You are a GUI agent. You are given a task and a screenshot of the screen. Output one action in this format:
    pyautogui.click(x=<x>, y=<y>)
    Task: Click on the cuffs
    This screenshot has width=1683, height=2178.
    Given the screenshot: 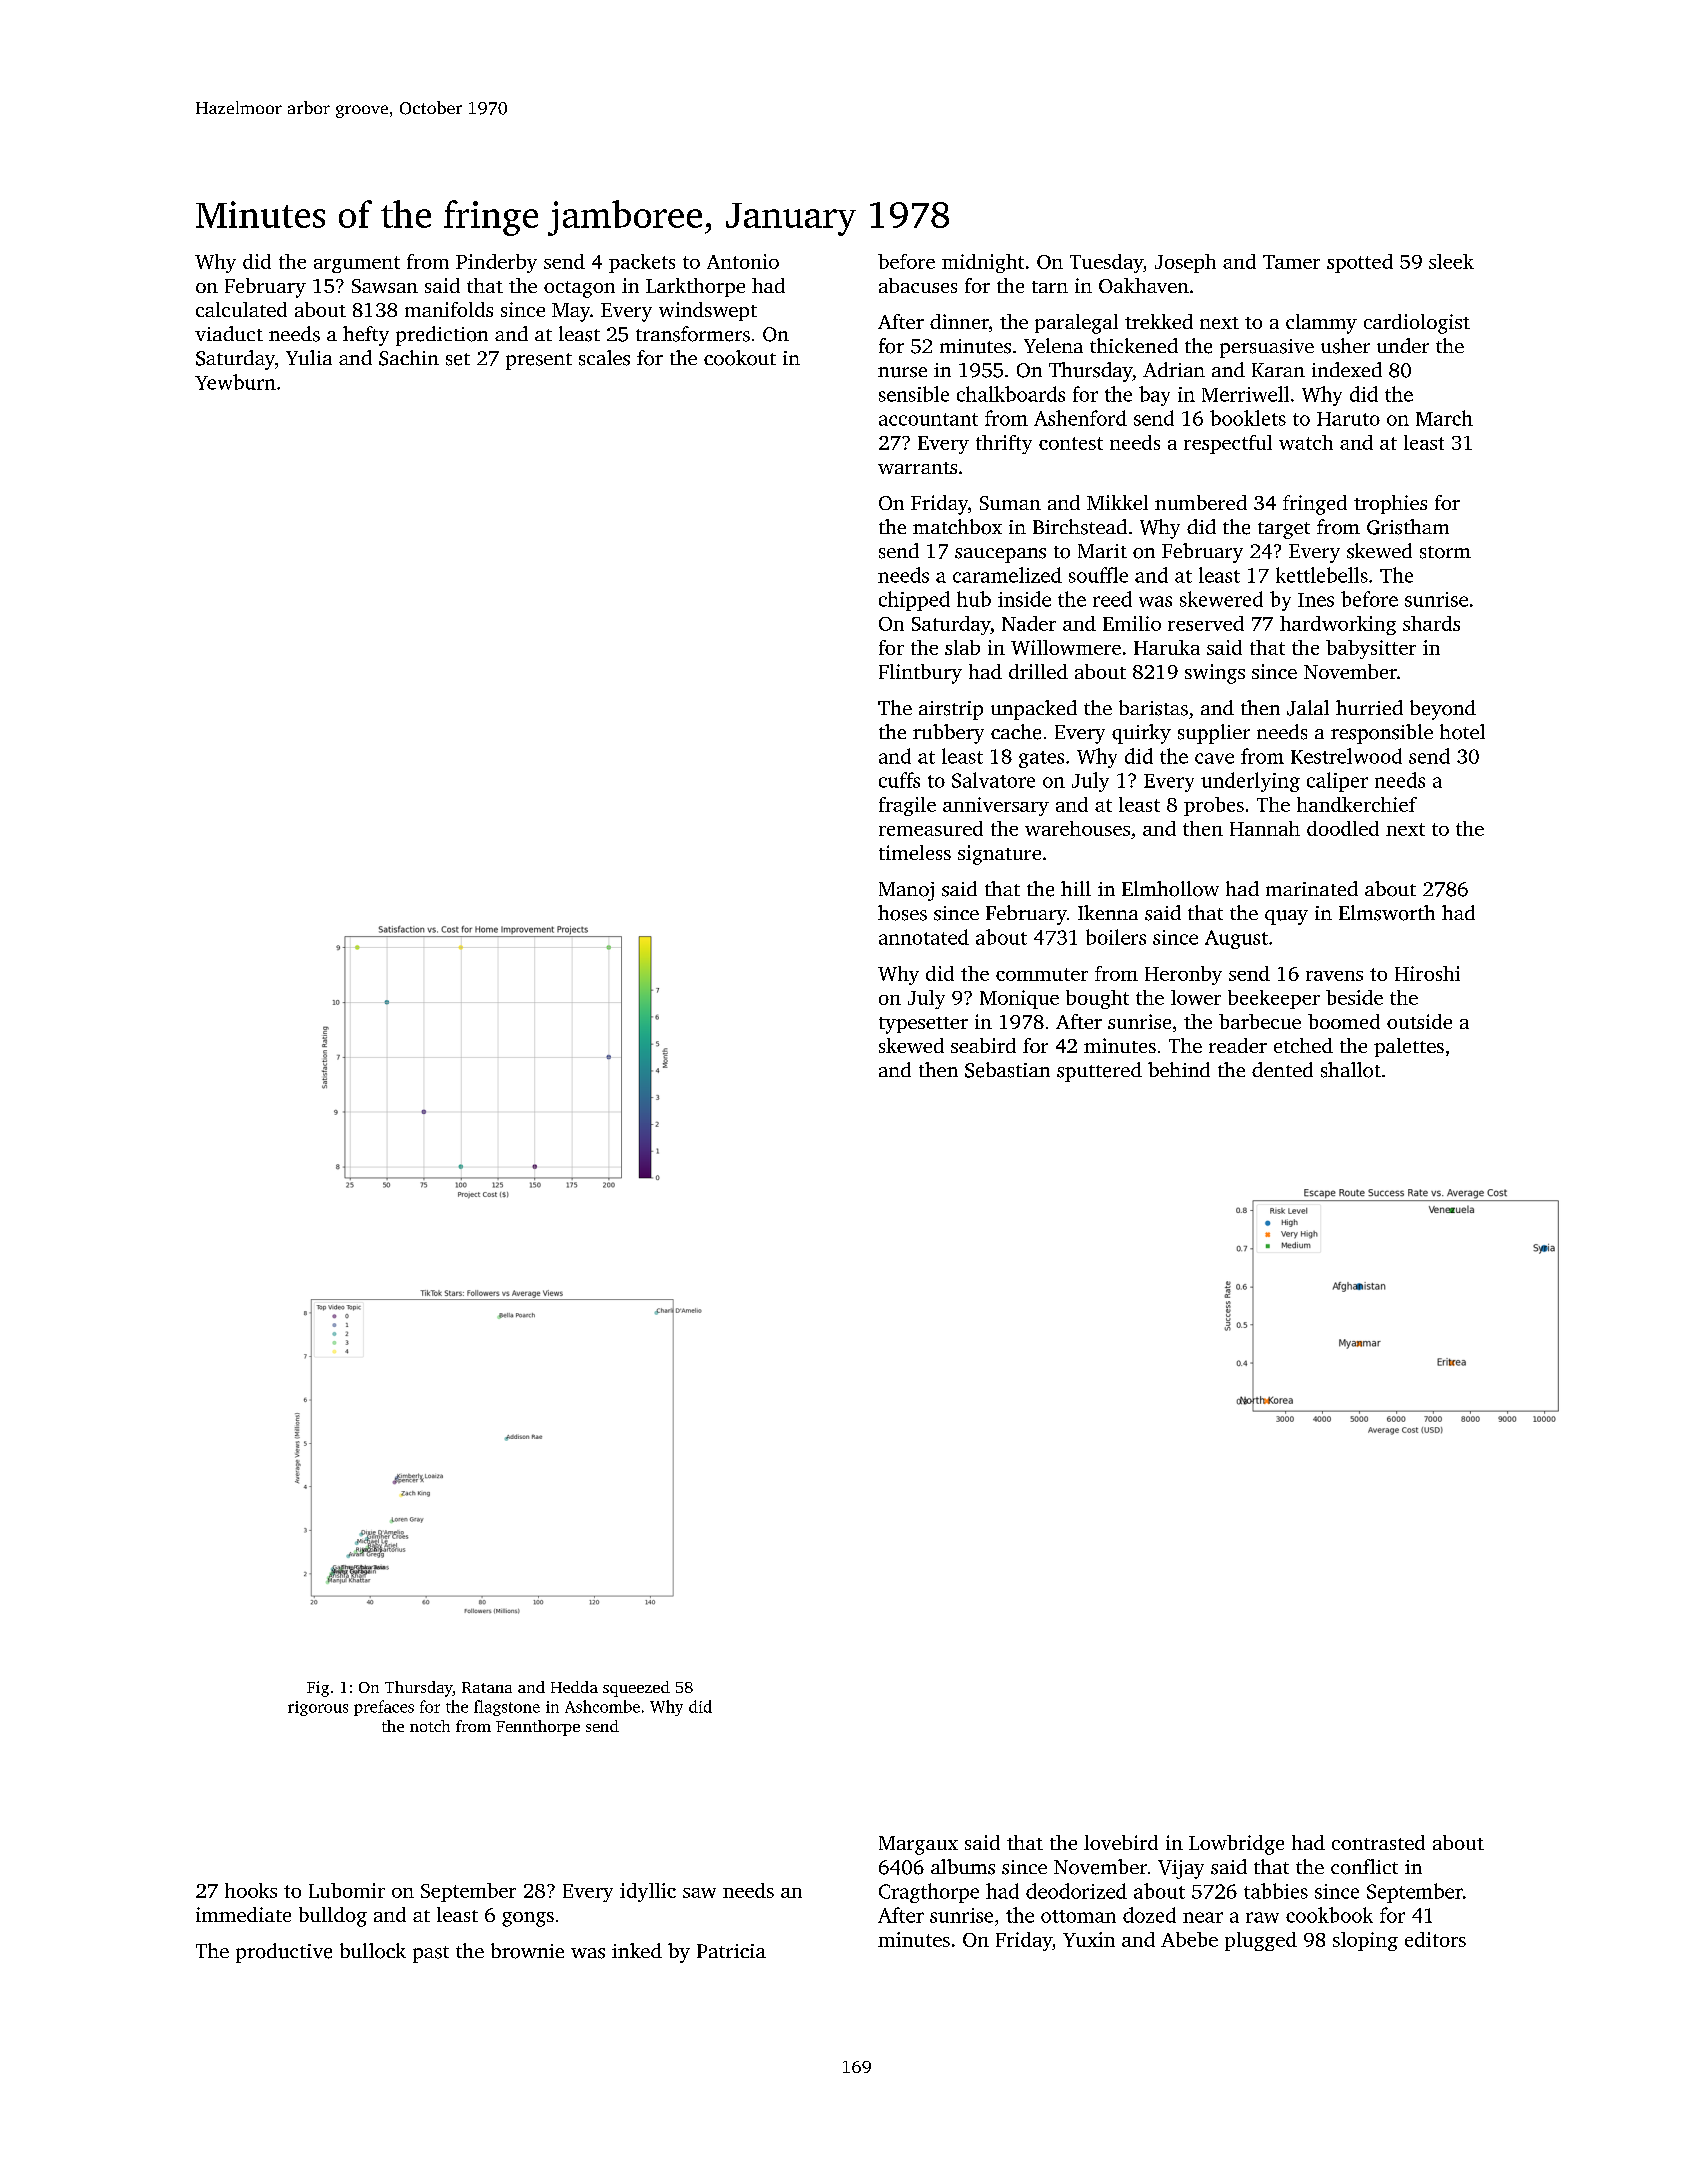 What is the action you would take?
    pyautogui.click(x=899, y=780)
